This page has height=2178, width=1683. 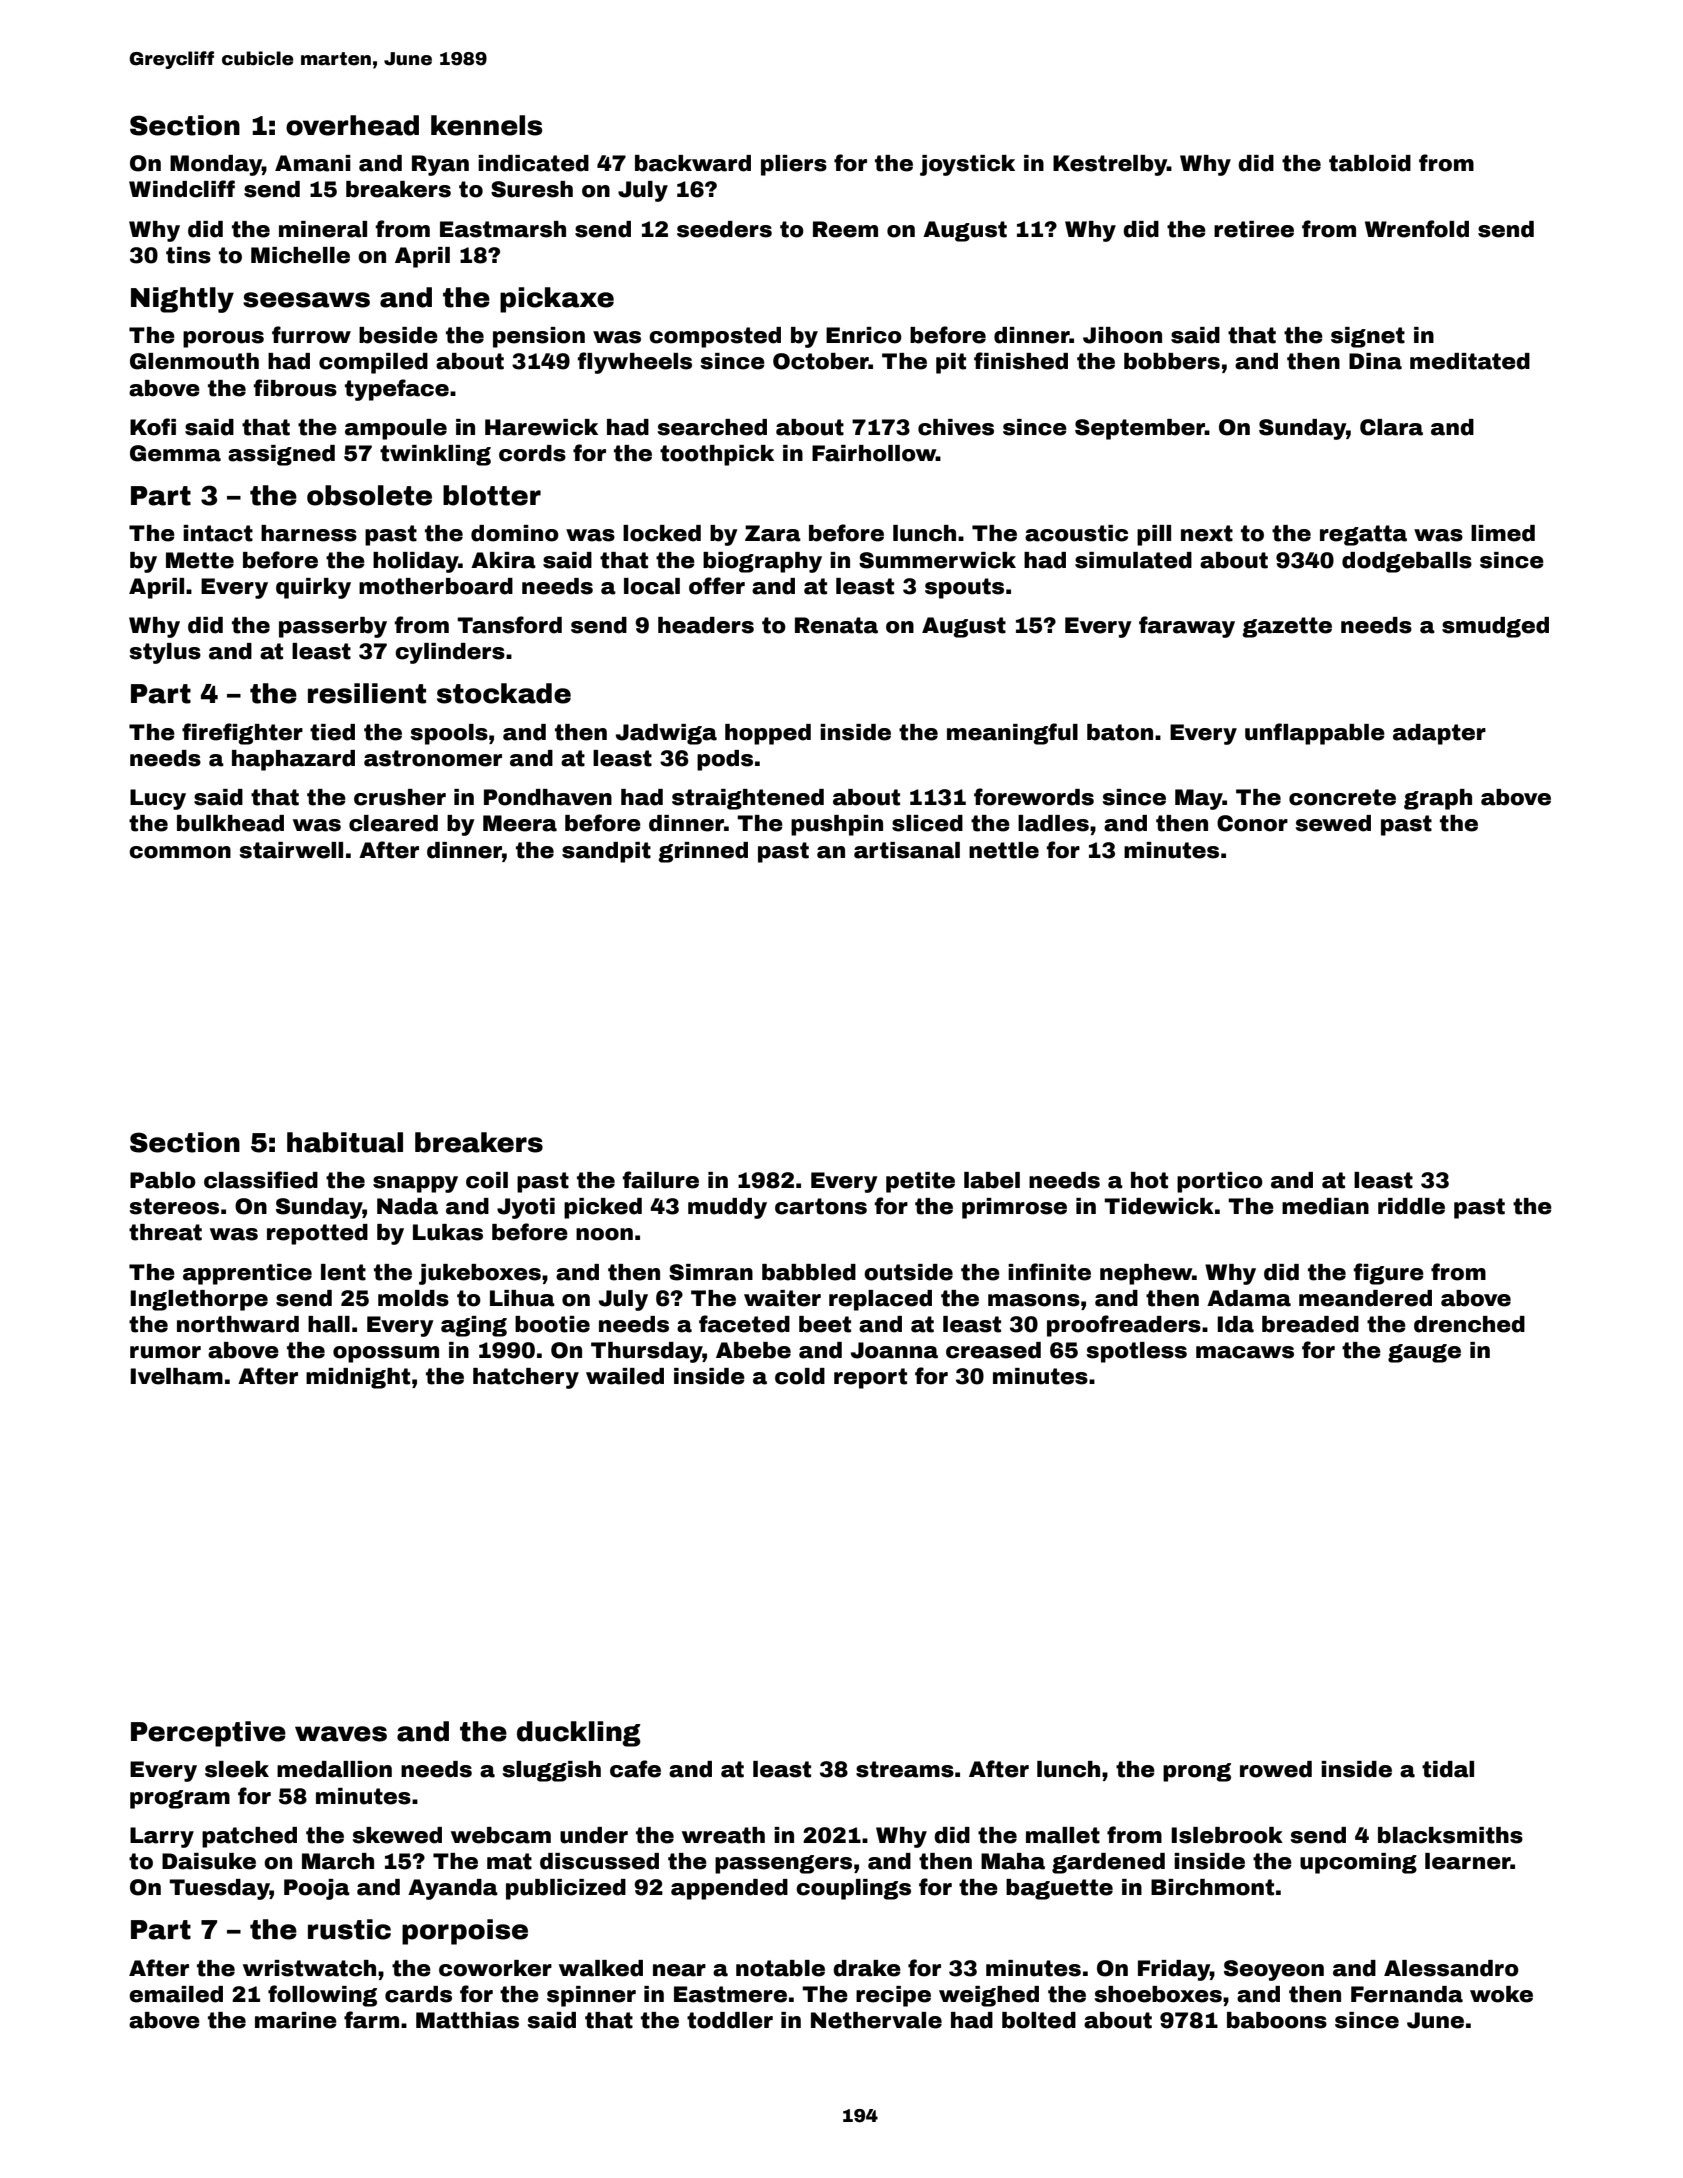 I want to click on coworker, so click(x=495, y=1968).
